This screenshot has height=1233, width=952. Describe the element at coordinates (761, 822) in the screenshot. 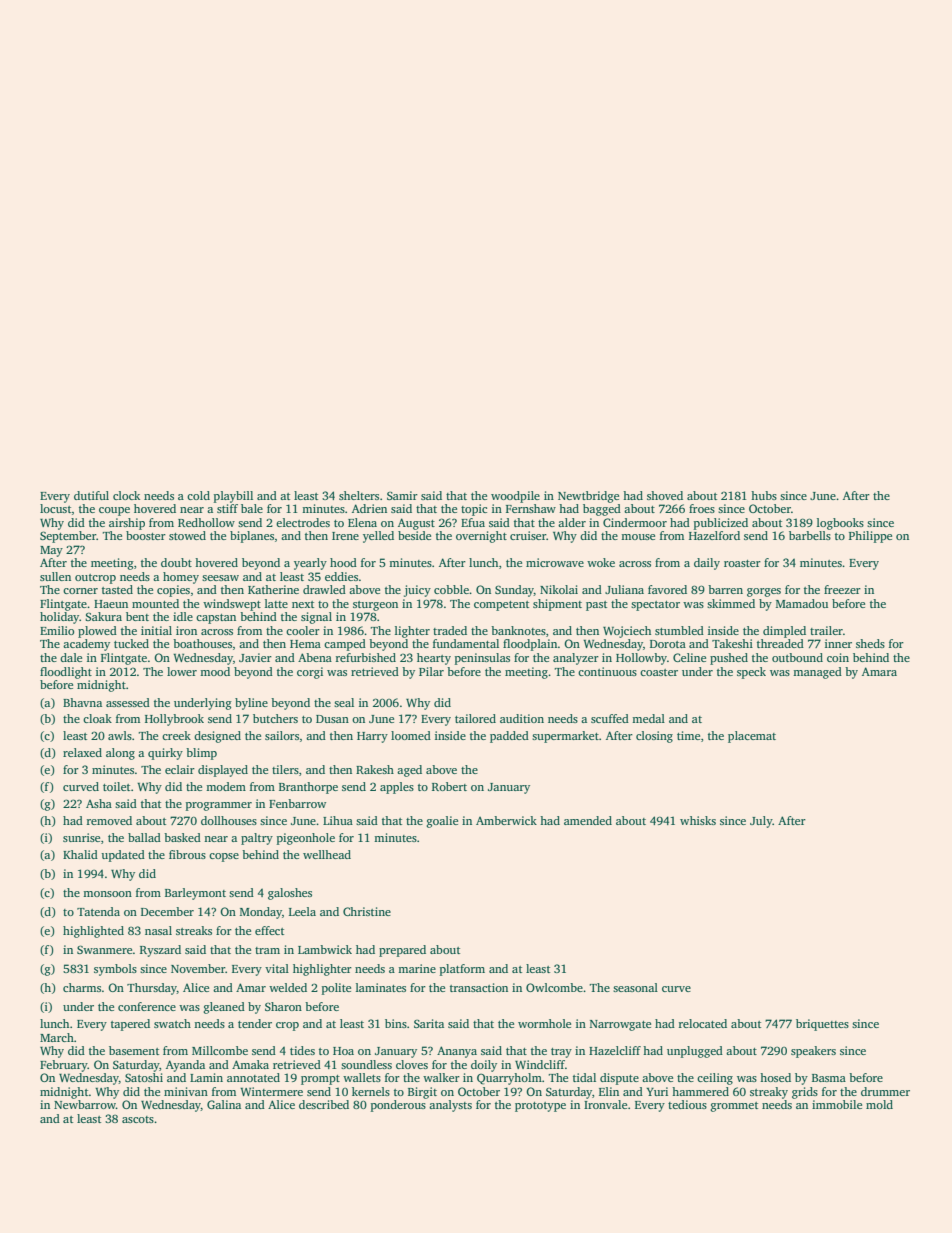

I see `July` at that location.
